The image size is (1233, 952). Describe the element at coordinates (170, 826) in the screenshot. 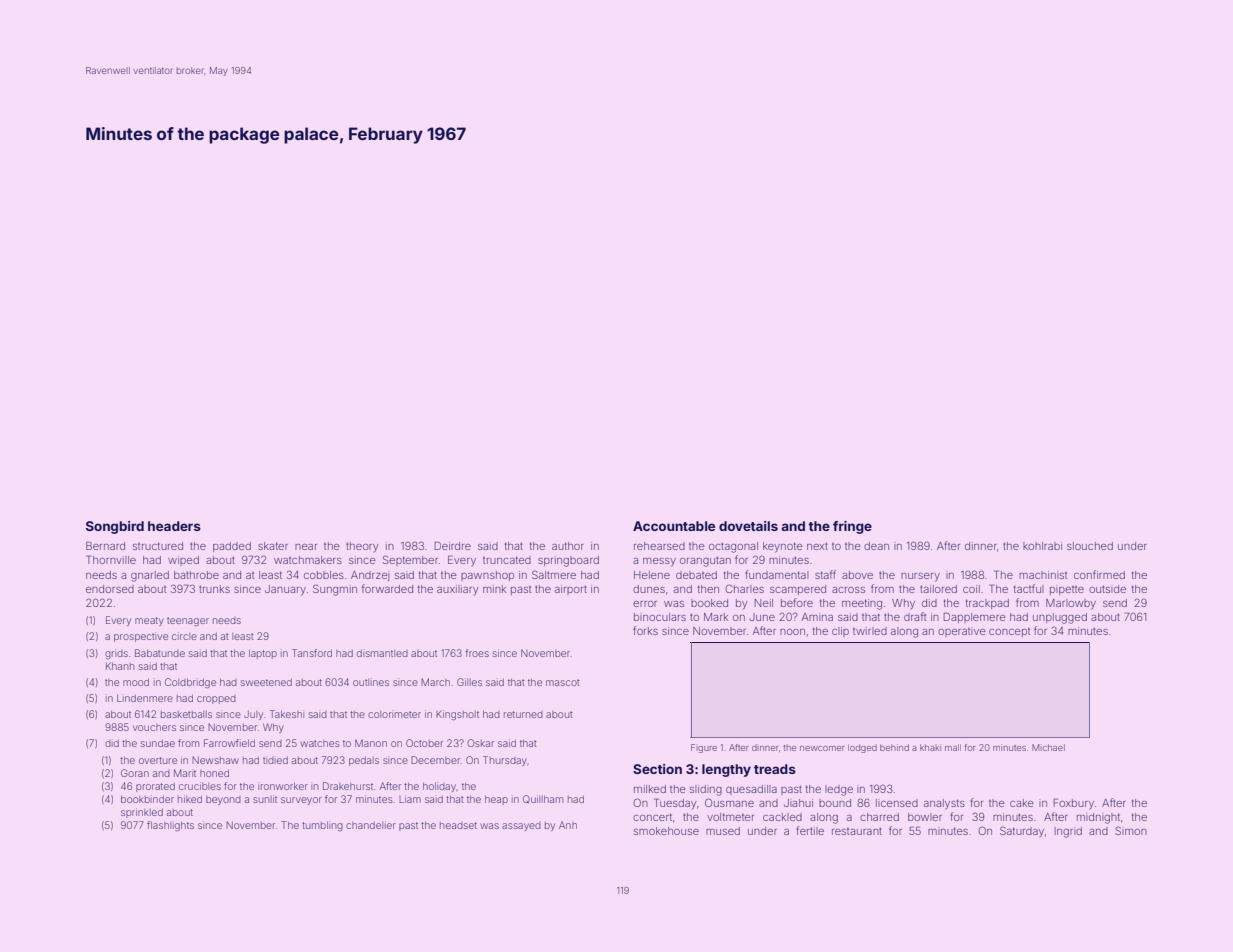

I see `flashlights` at that location.
